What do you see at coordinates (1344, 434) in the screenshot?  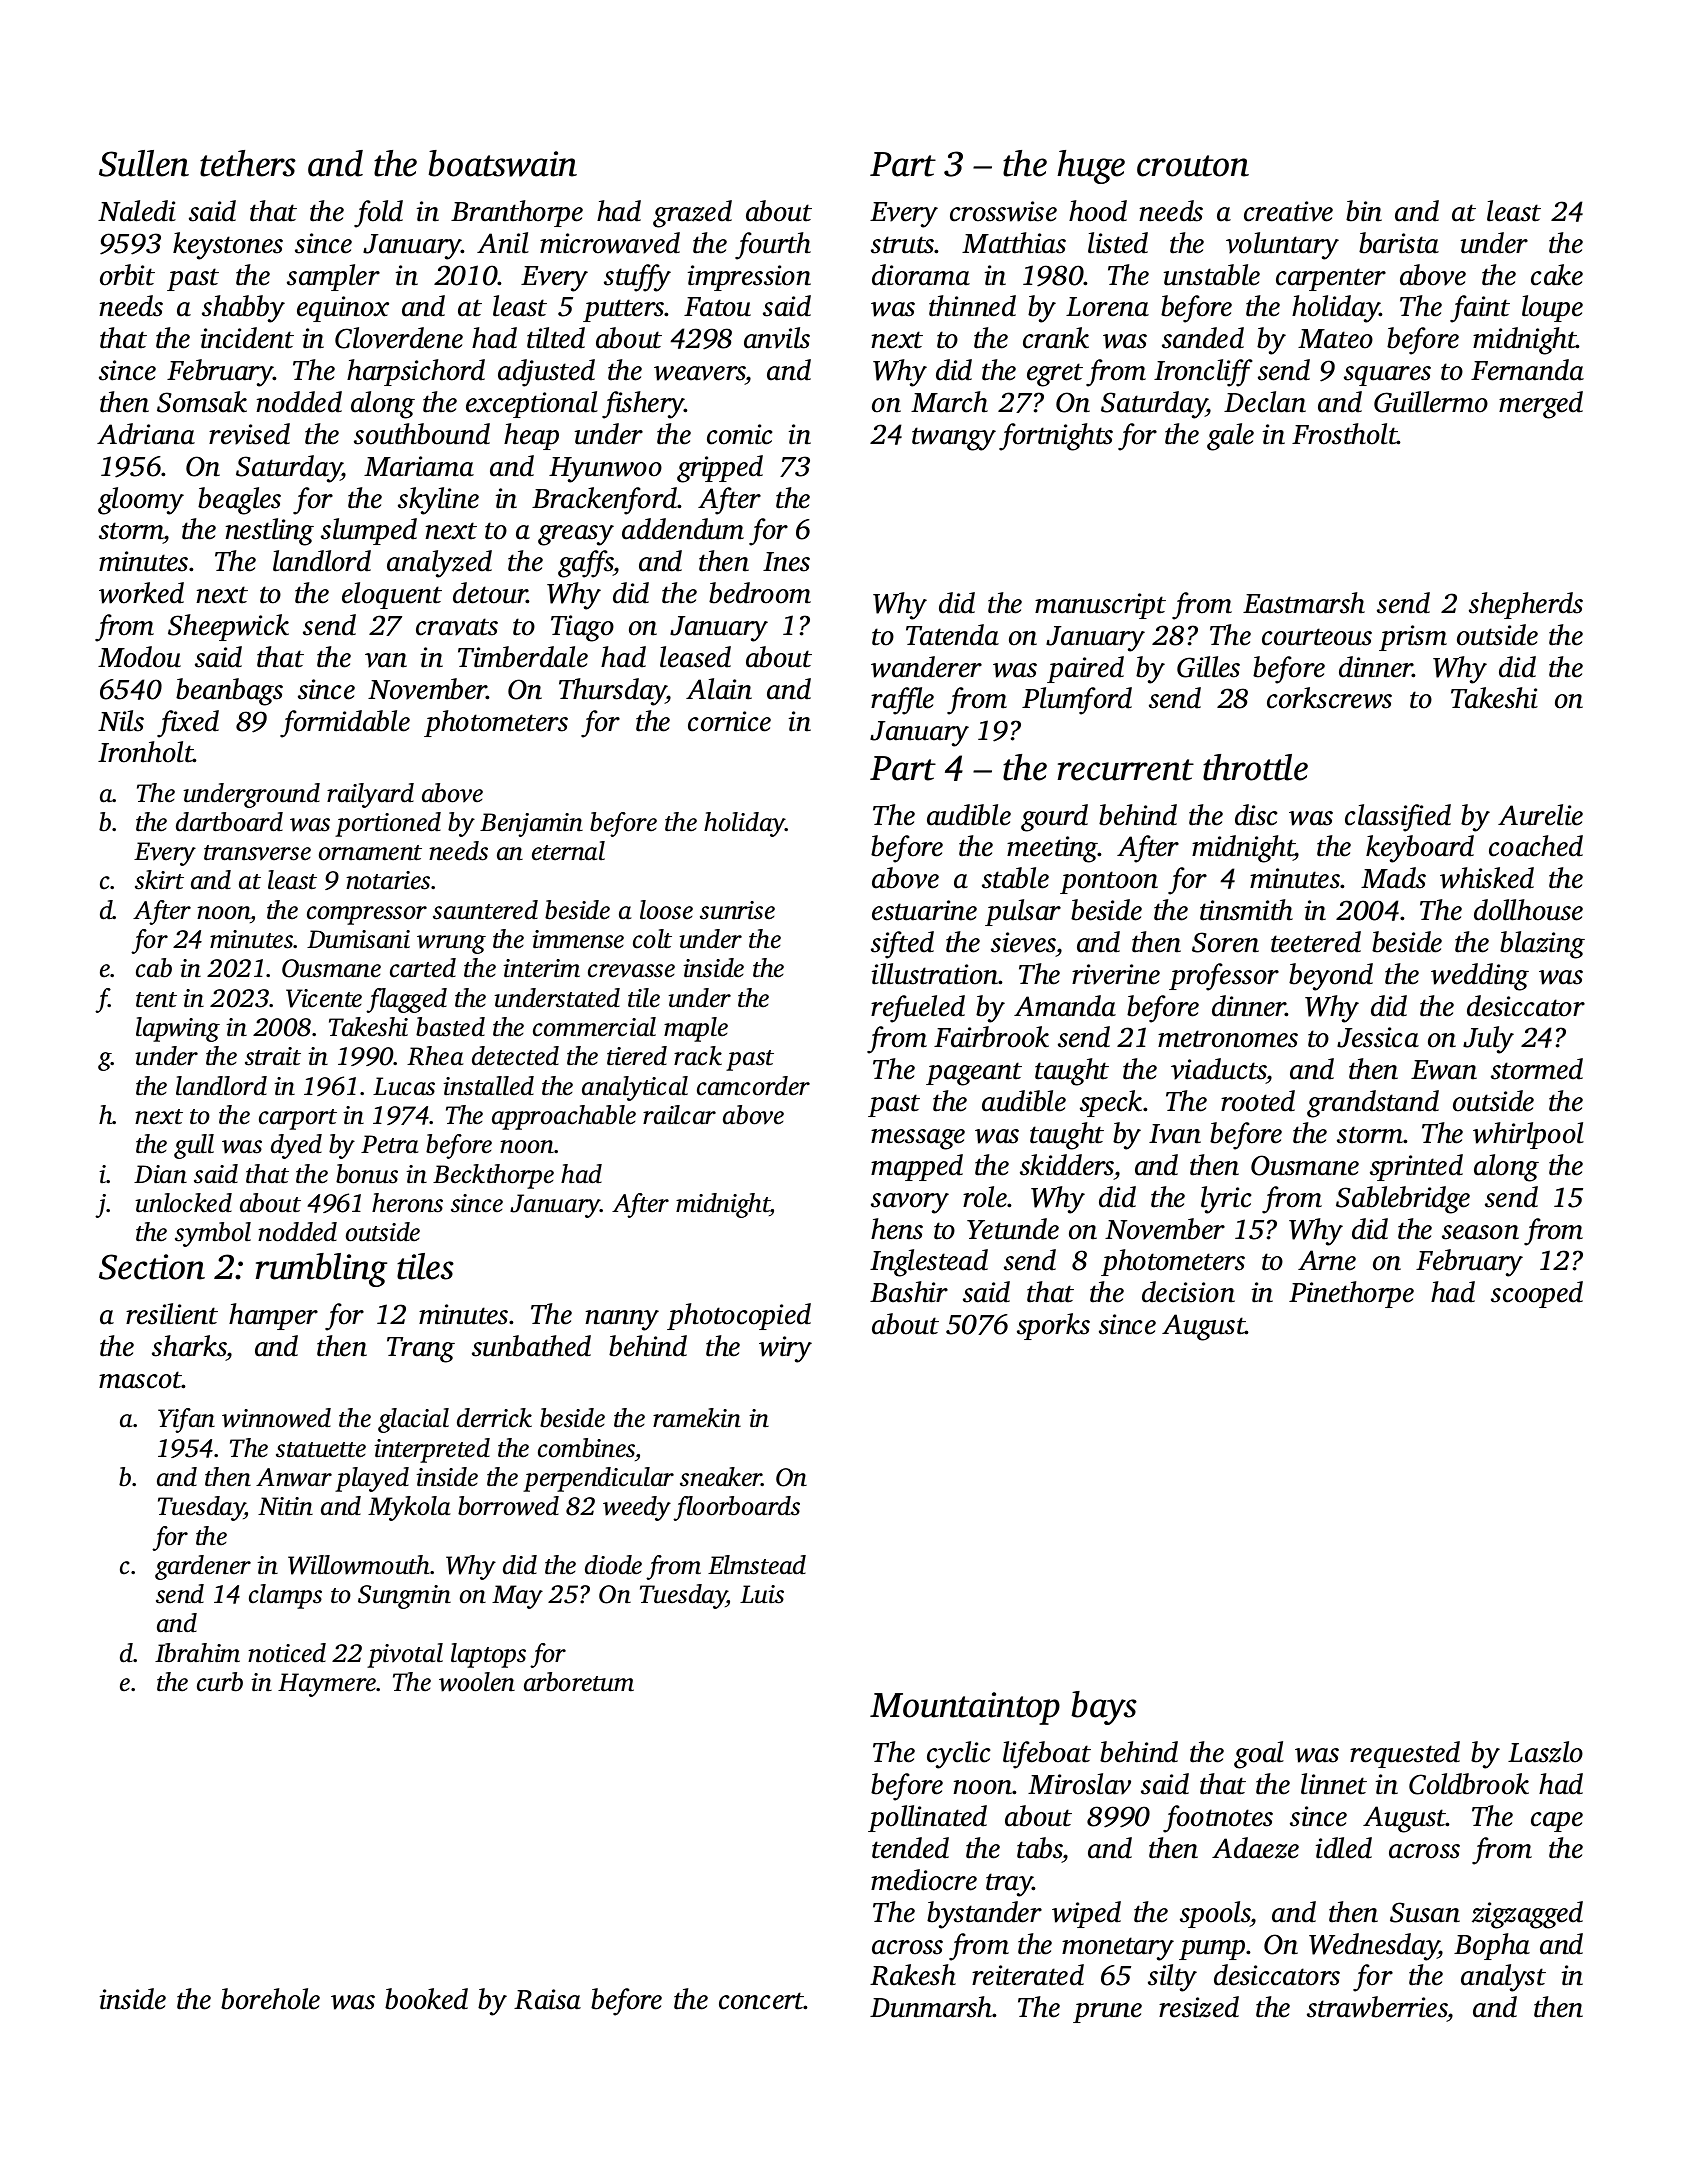 I see `Frostholt` at bounding box center [1344, 434].
